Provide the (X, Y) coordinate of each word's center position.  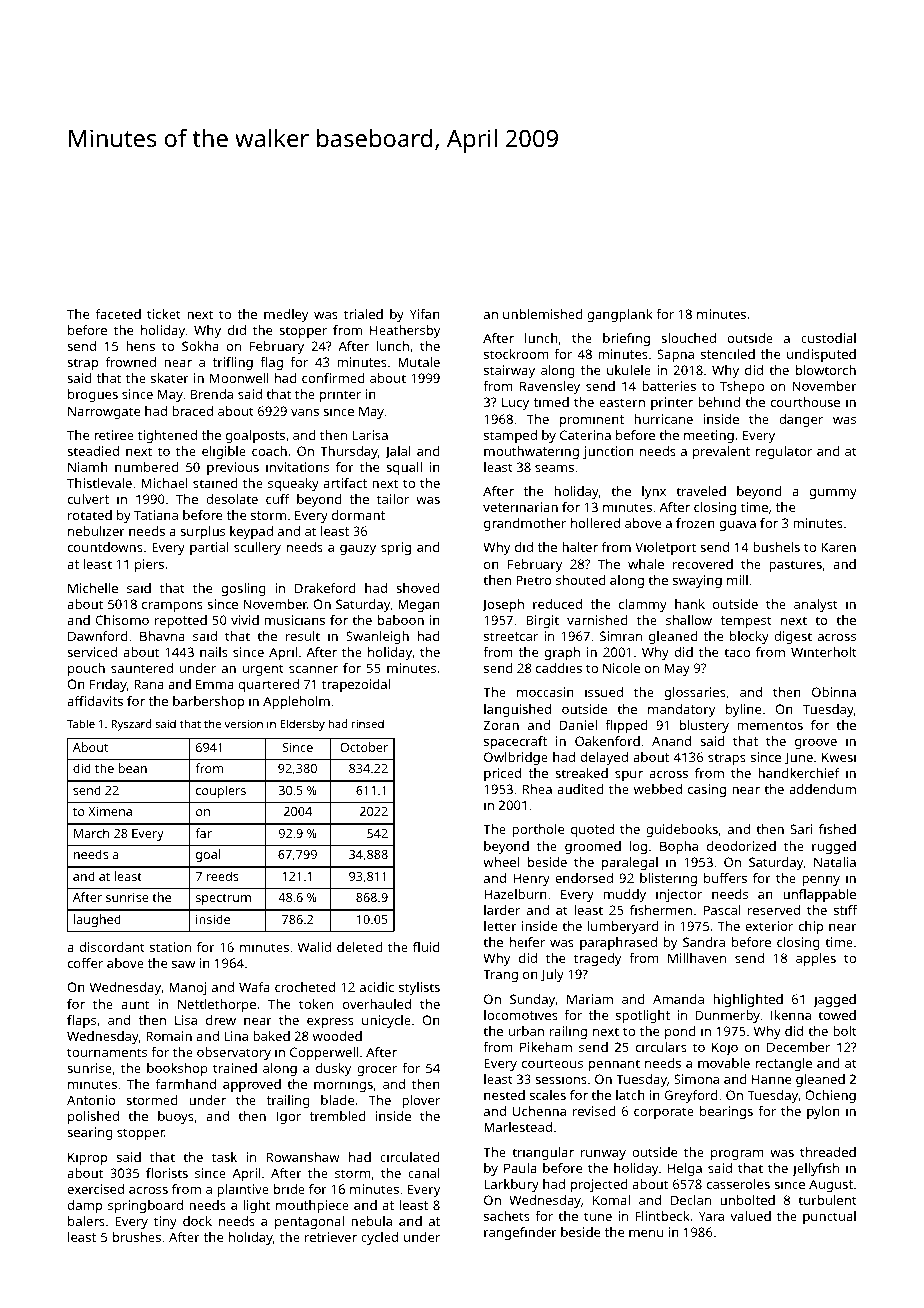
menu (646, 1233)
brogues (93, 395)
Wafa (254, 987)
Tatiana (156, 515)
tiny (165, 1222)
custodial (828, 338)
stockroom (516, 354)
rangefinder (520, 1233)
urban (526, 1031)
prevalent (721, 452)
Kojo (725, 1048)
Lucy (515, 403)
